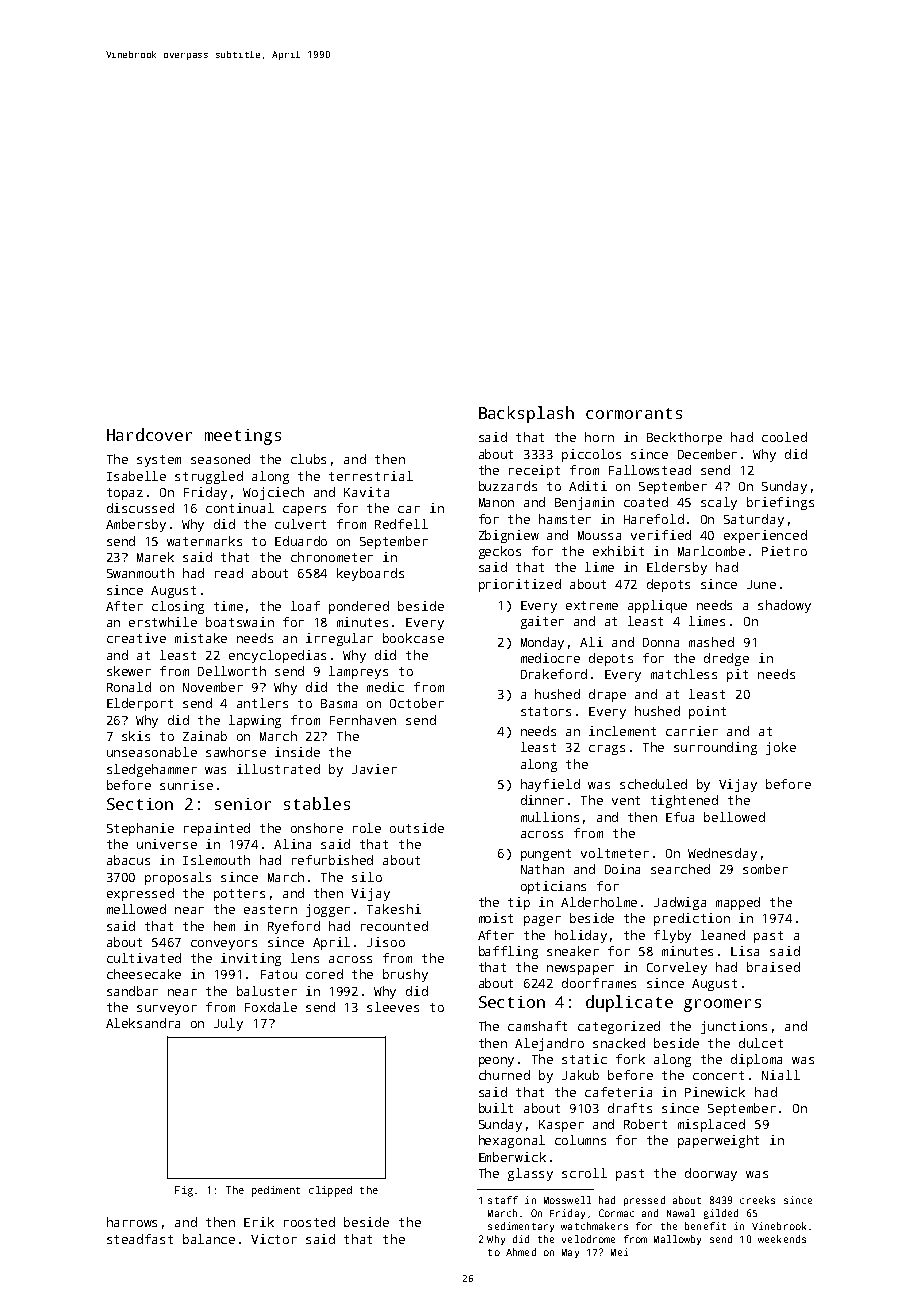 This image has width=924, height=1308. Describe the element at coordinates (417, 703) in the image. I see `October` at that location.
